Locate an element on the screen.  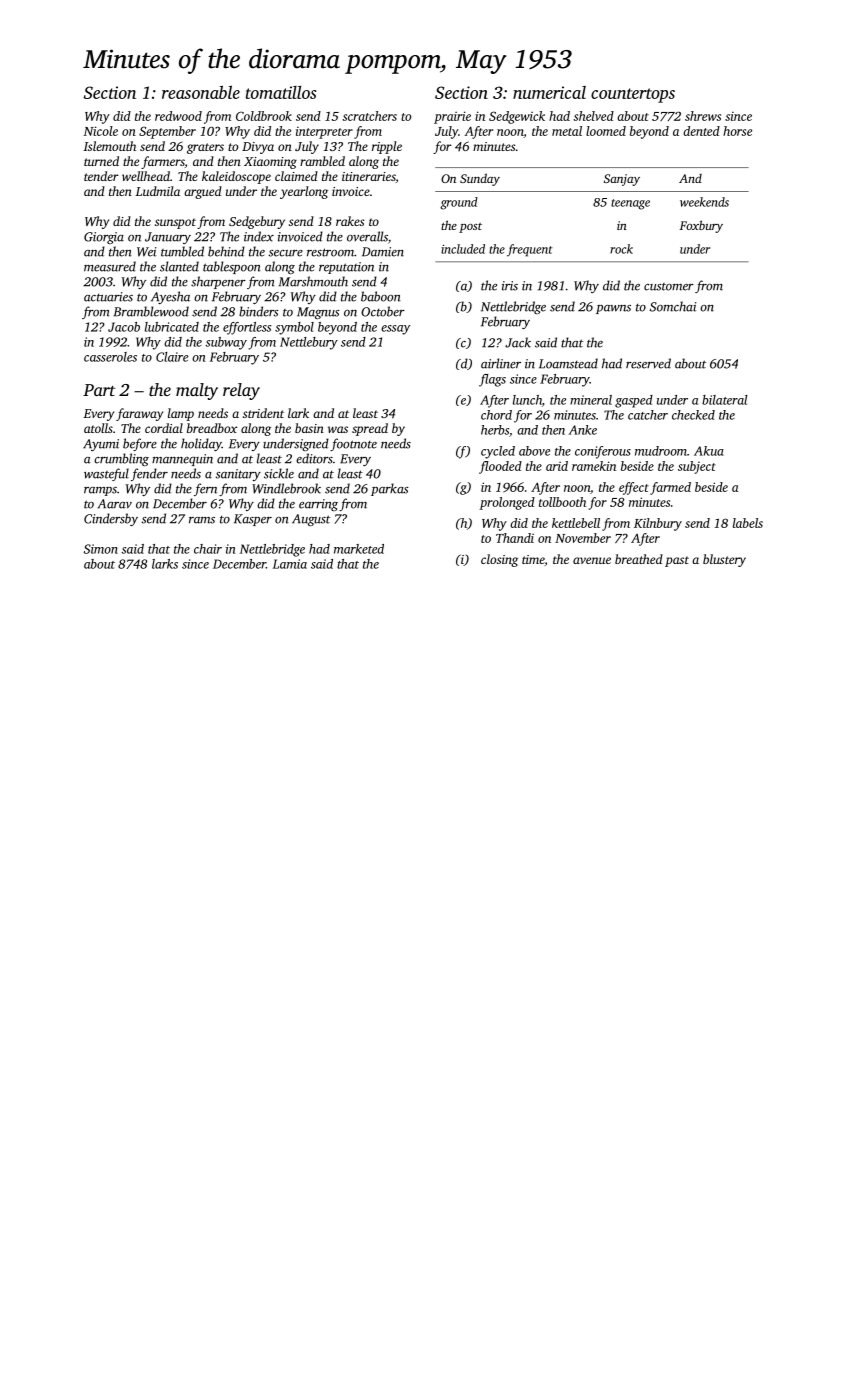
Sunday is located at coordinates (480, 179).
